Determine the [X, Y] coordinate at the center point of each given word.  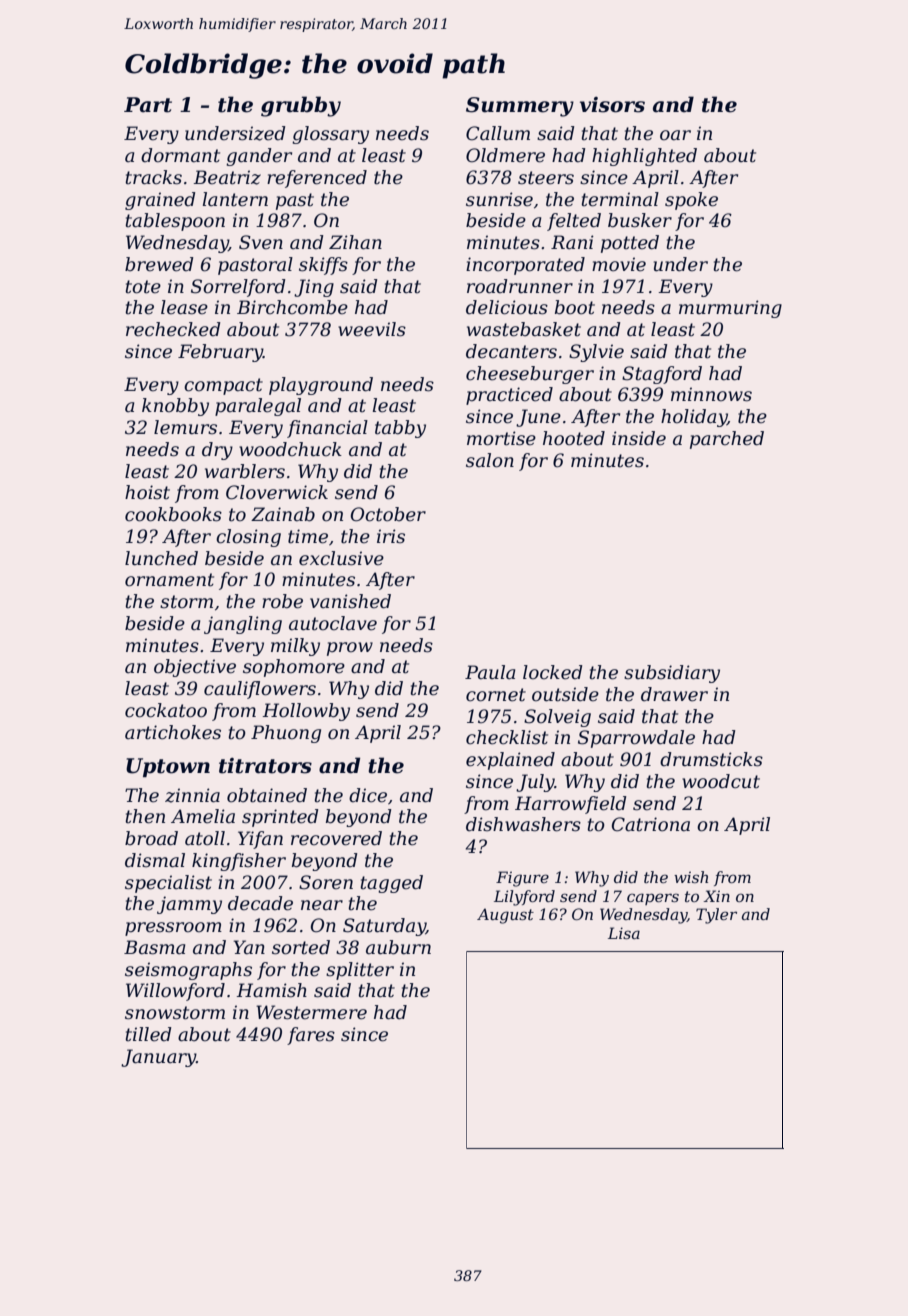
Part [148, 105]
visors [612, 105]
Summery [520, 107]
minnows [711, 394]
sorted [301, 947]
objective [195, 668]
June [538, 418]
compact [223, 386]
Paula [490, 672]
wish [691, 877]
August [505, 916]
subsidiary [672, 674]
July [535, 783]
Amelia [203, 816]
